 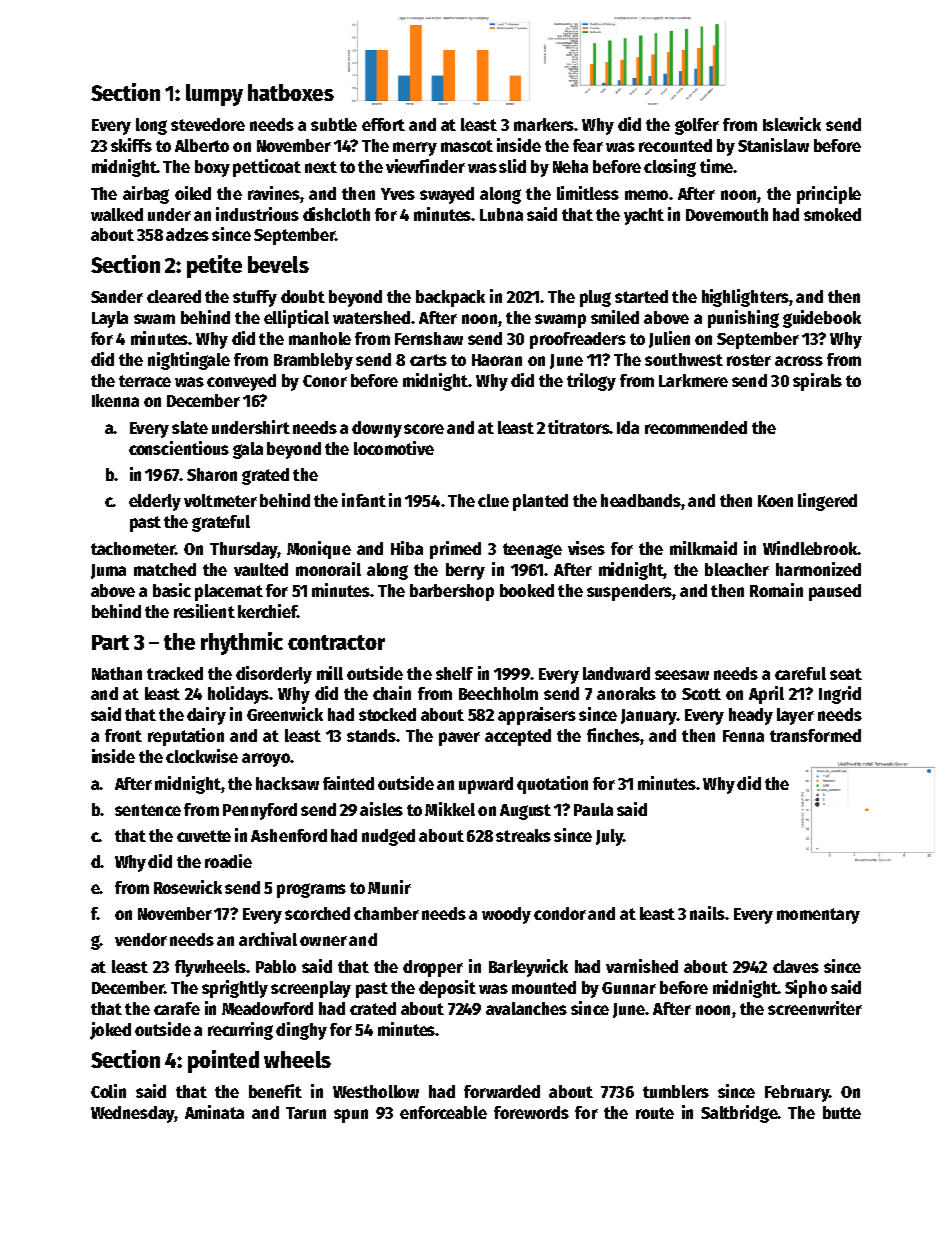 What do you see at coordinates (115, 400) in the image?
I see `Ikenna` at bounding box center [115, 400].
